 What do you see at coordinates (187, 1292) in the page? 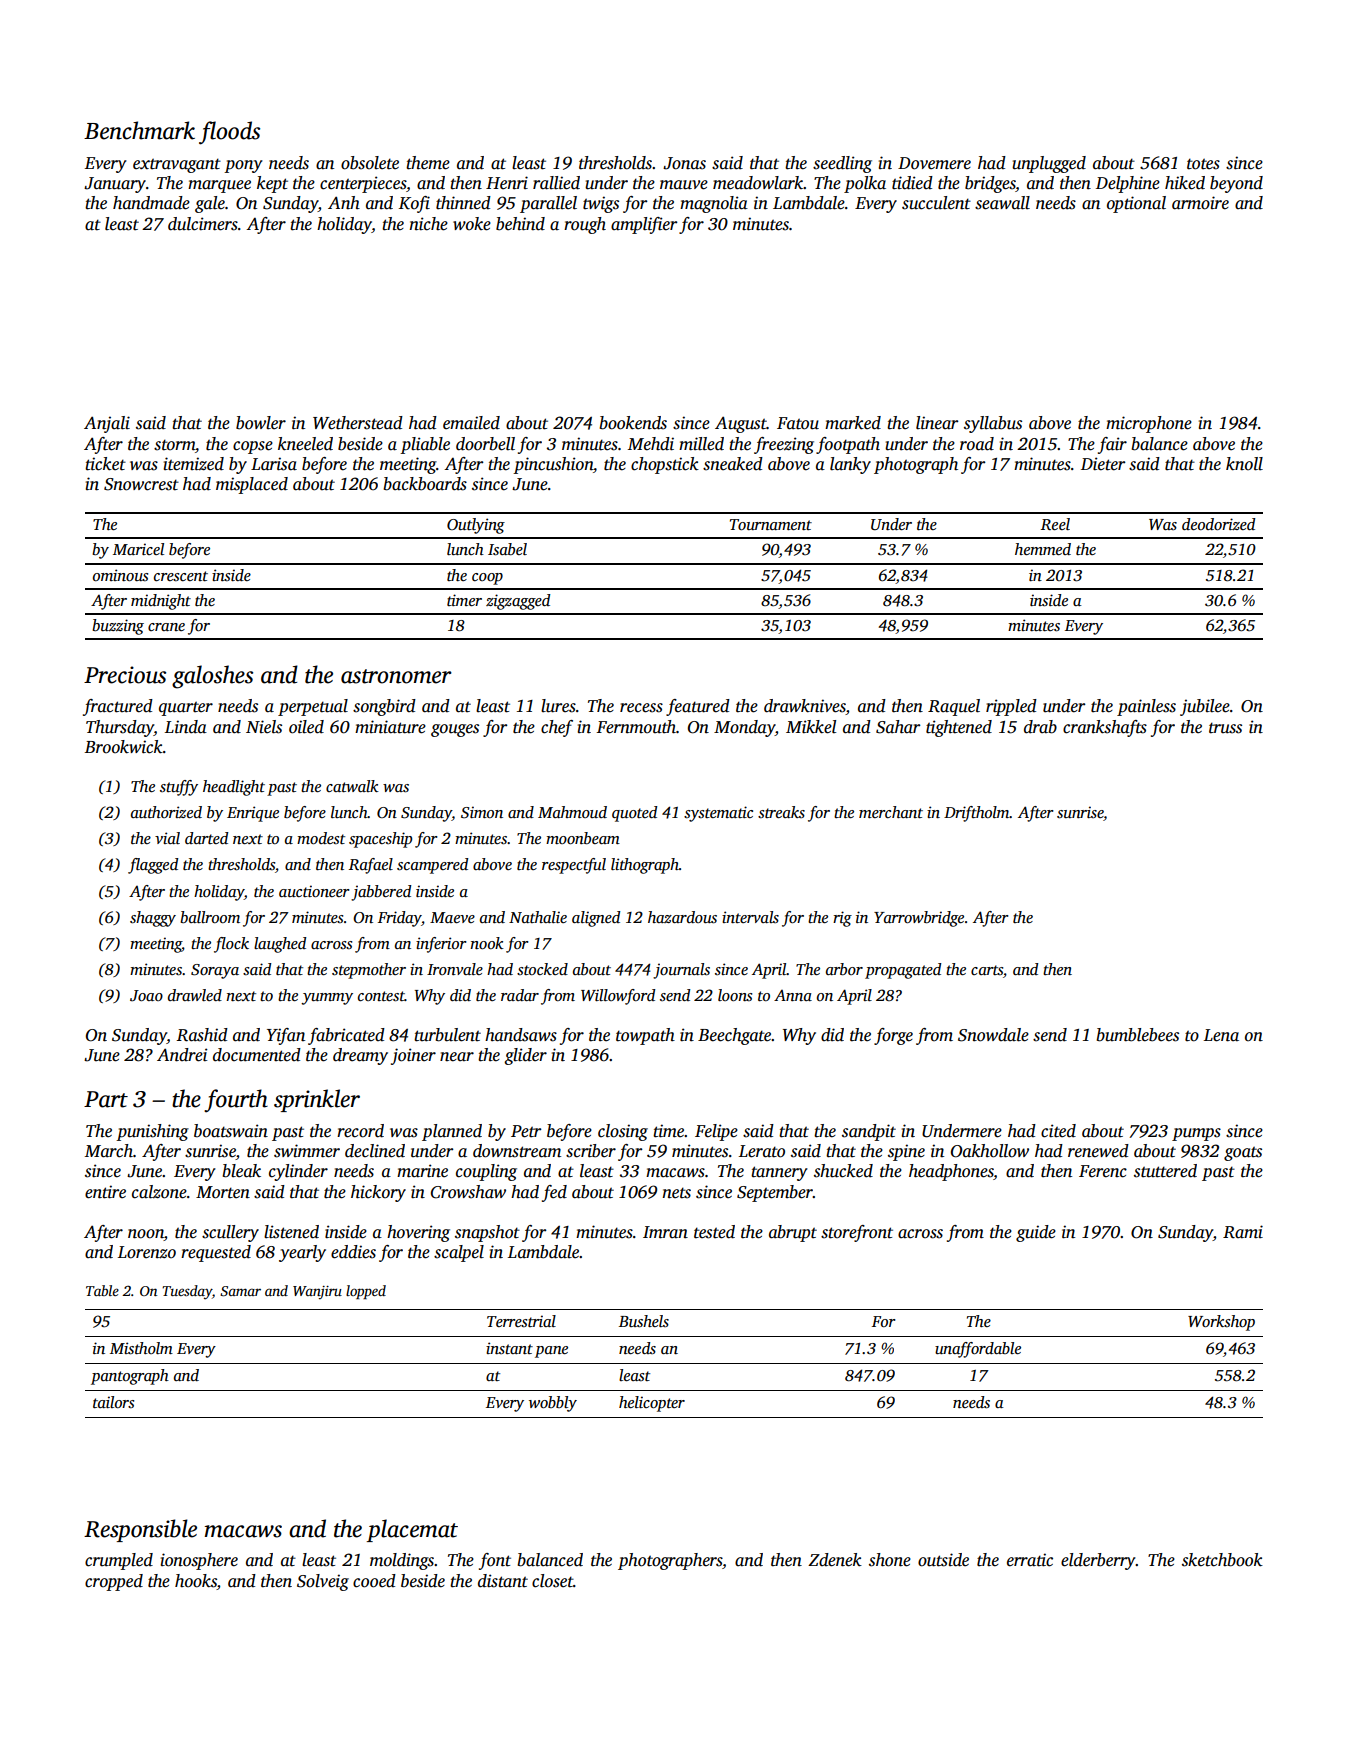
I see `Tuesday` at bounding box center [187, 1292].
